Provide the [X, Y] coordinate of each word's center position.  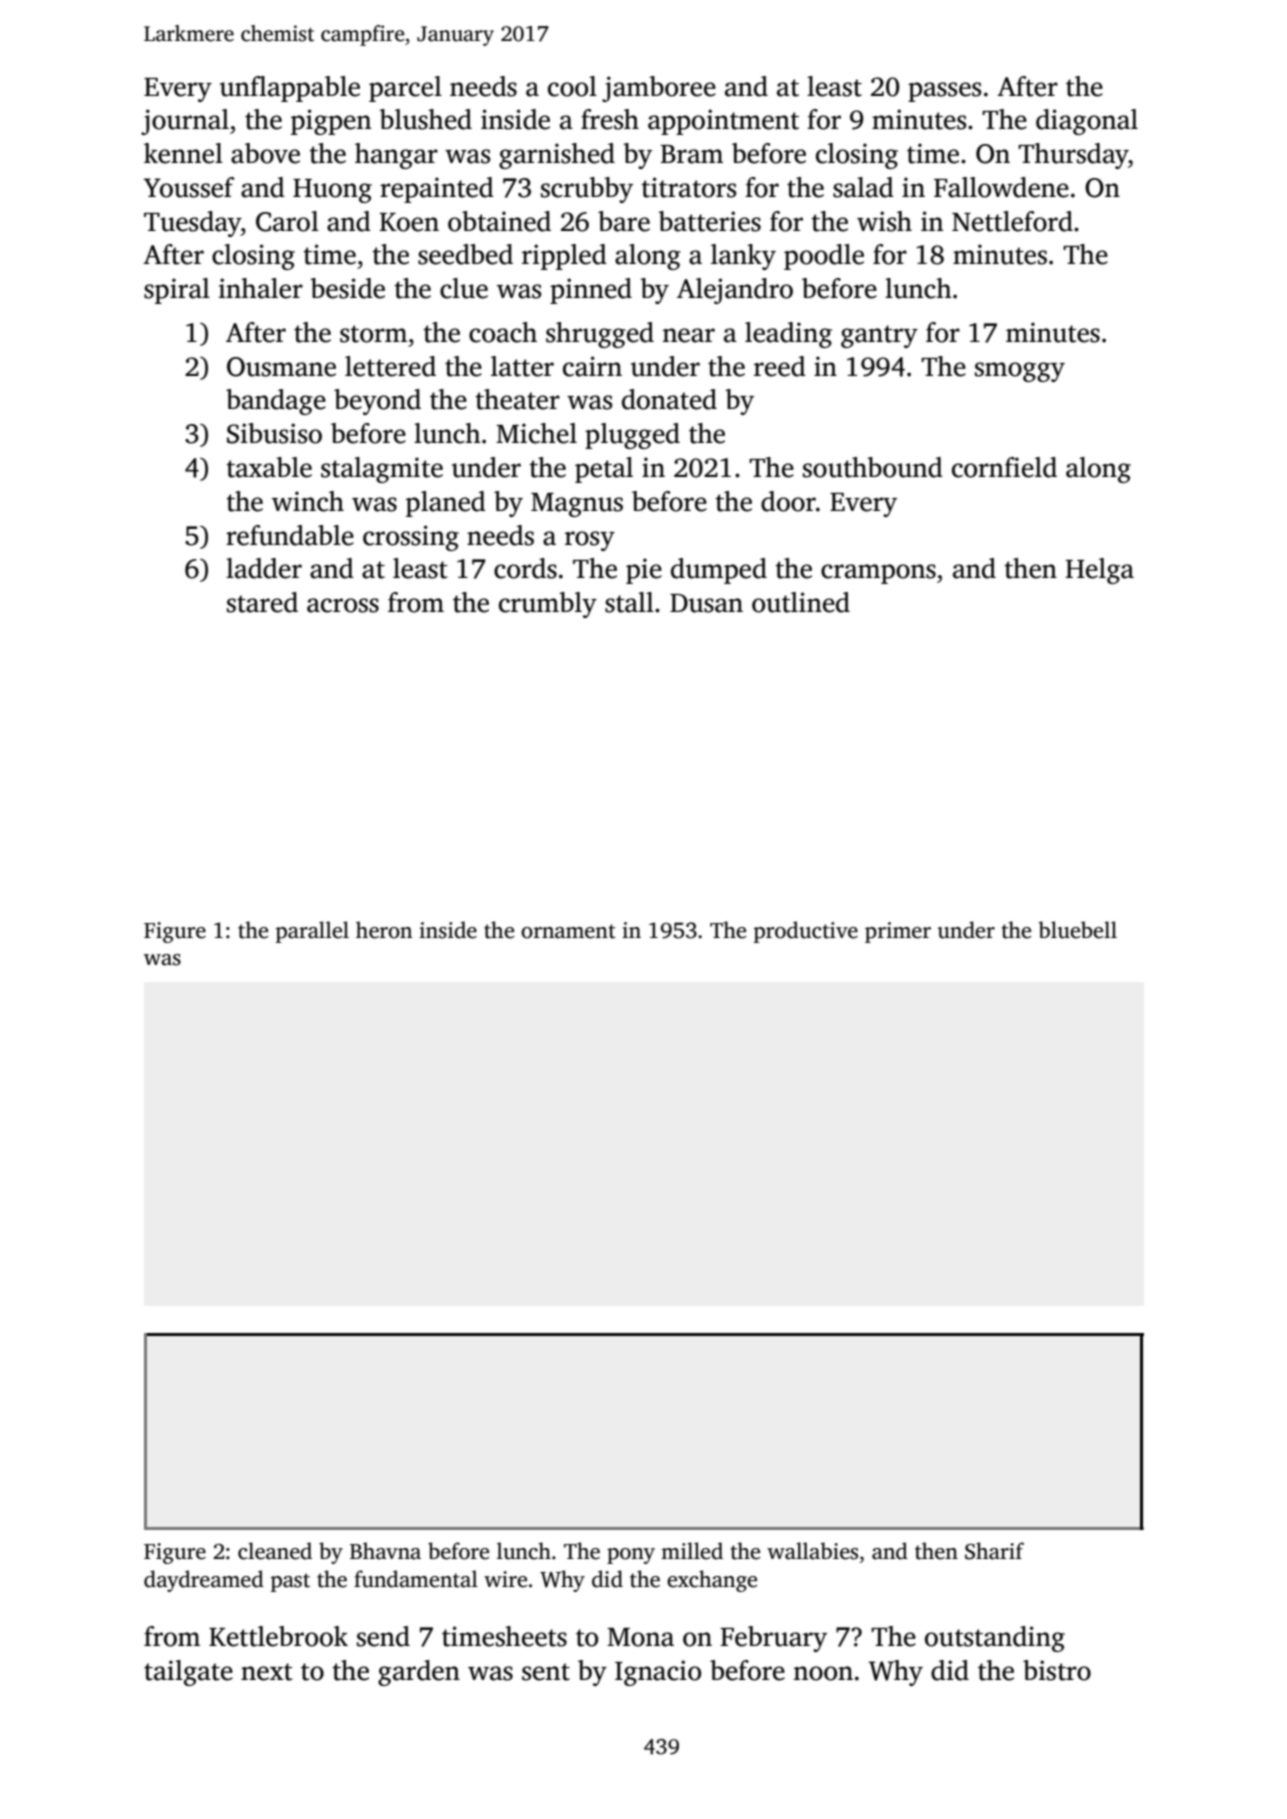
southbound [873, 467]
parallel [312, 932]
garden [419, 1673]
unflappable [290, 89]
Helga [1100, 571]
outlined [801, 602]
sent [546, 1672]
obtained [499, 221]
